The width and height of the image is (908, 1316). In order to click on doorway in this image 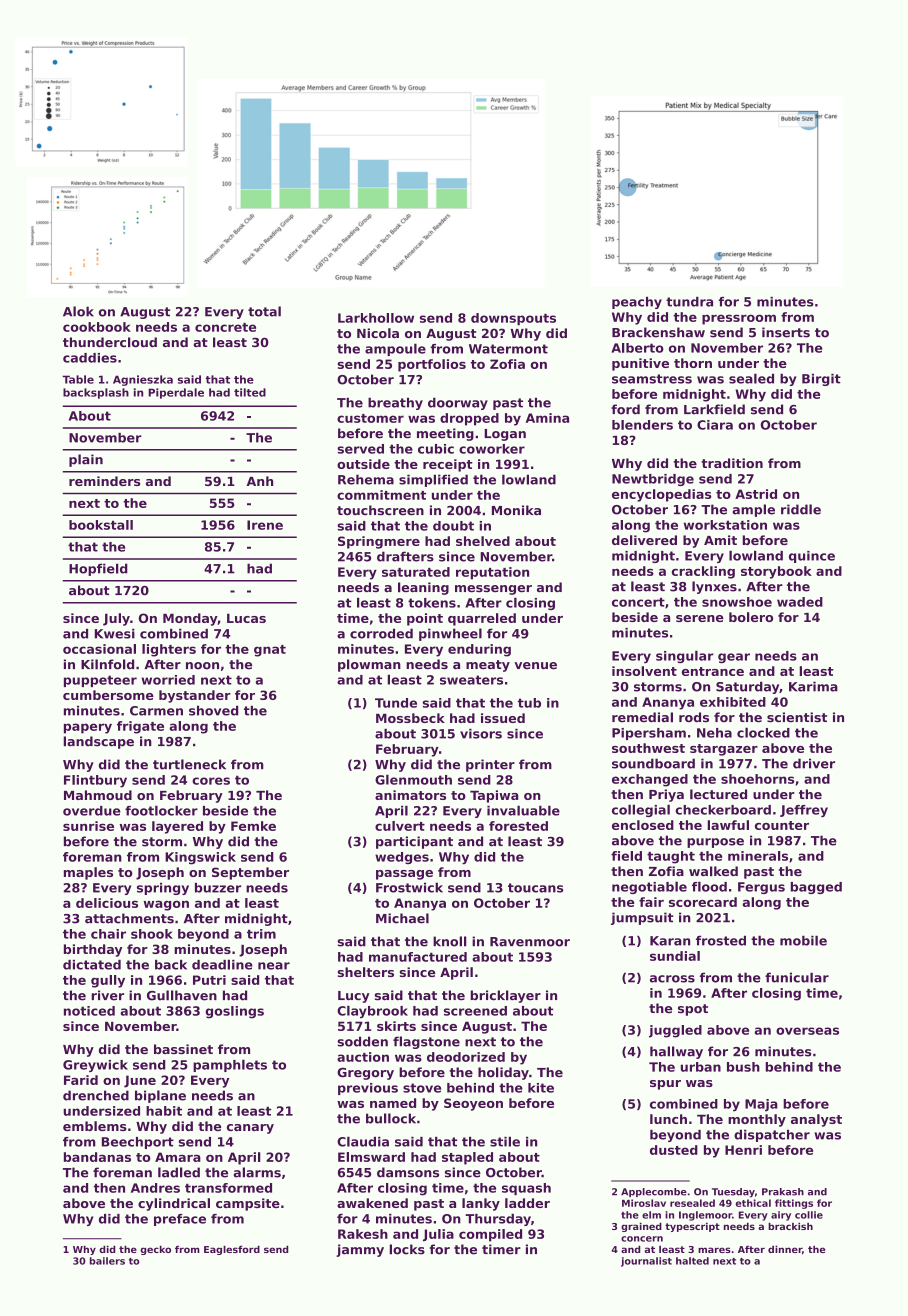, I will do `click(458, 403)`.
